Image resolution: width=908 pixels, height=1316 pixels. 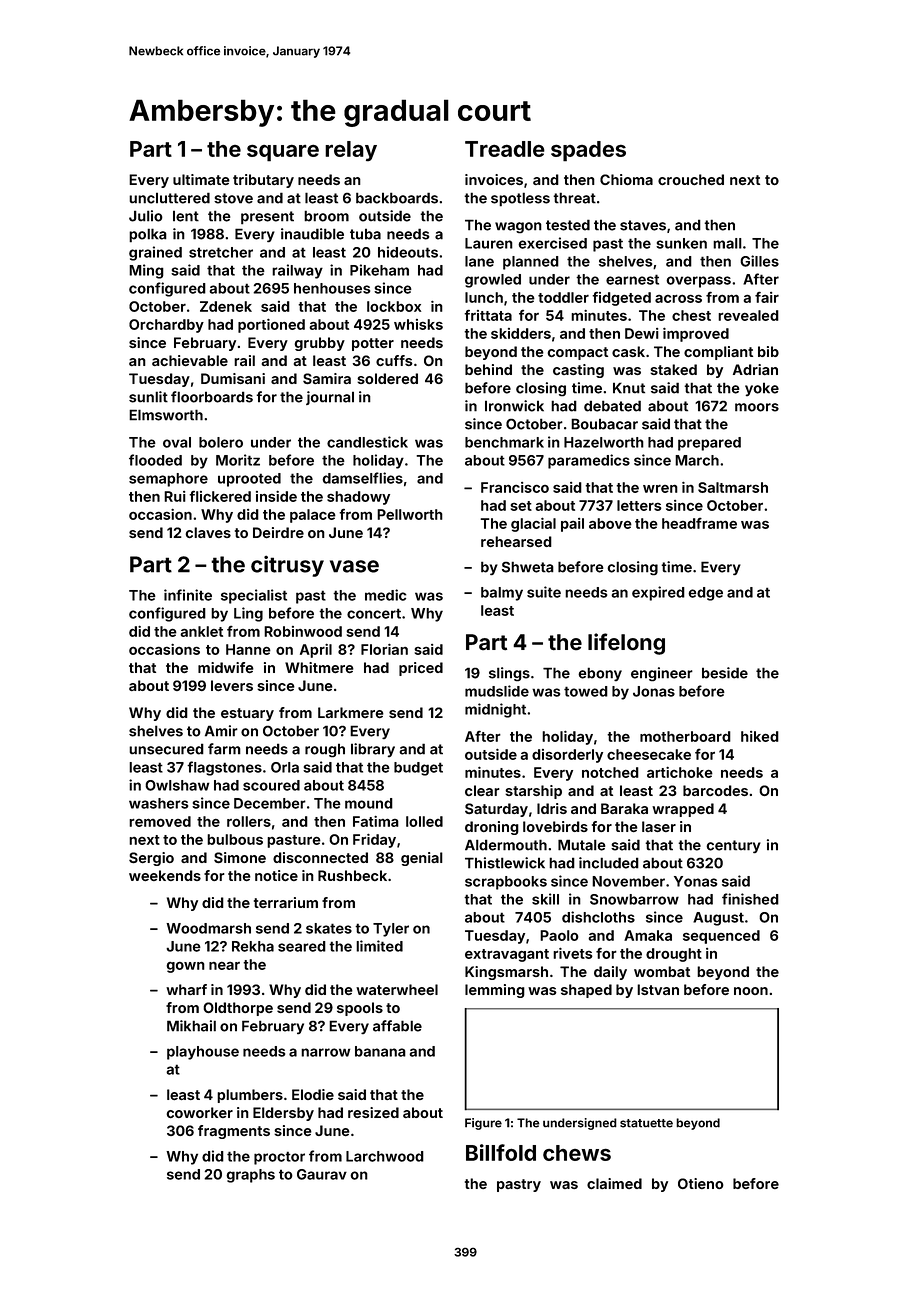 What do you see at coordinates (148, 235) in the document?
I see `polka` at bounding box center [148, 235].
